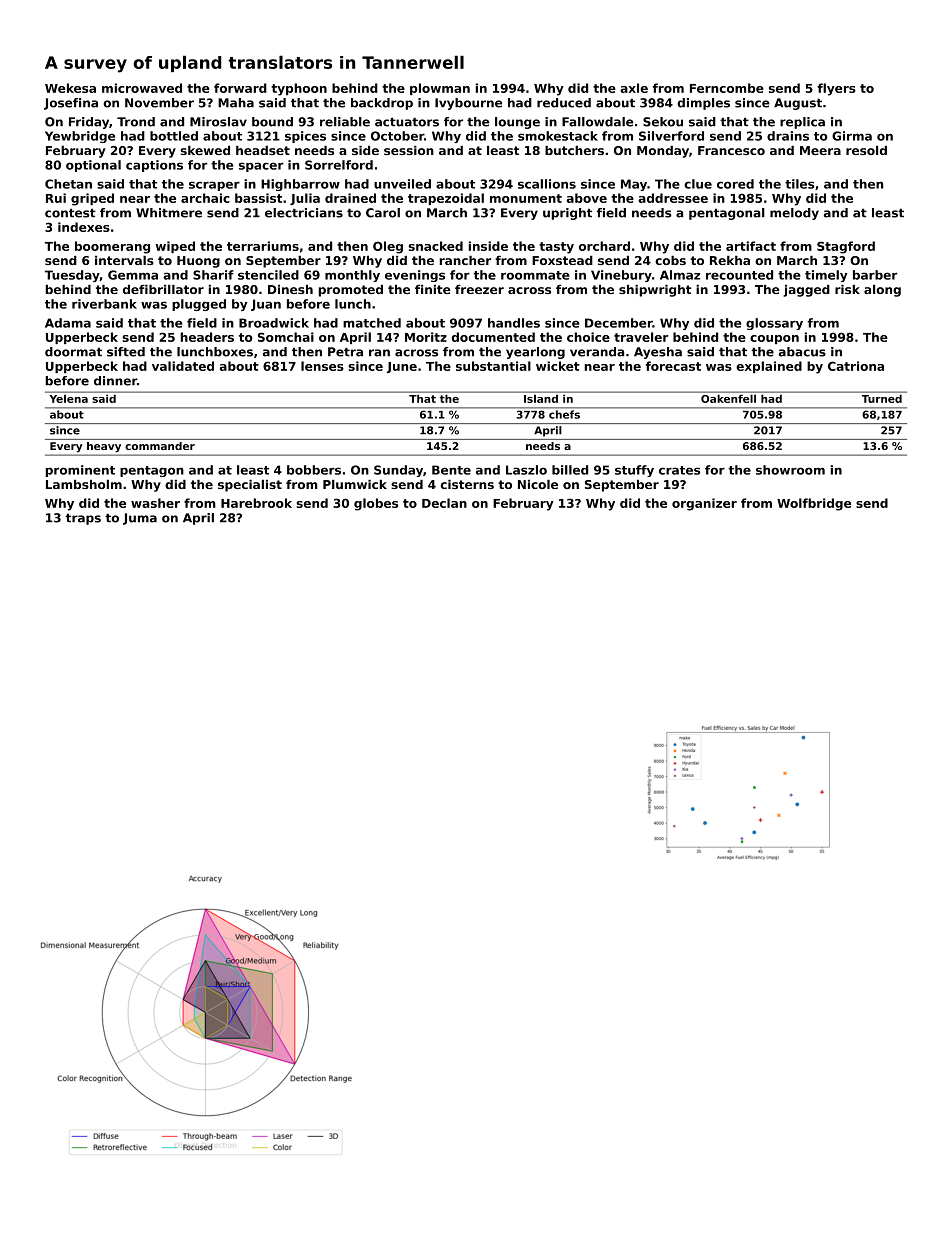 Image resolution: width=952 pixels, height=1233 pixels. Describe the element at coordinates (679, 470) in the image. I see `crates` at that location.
